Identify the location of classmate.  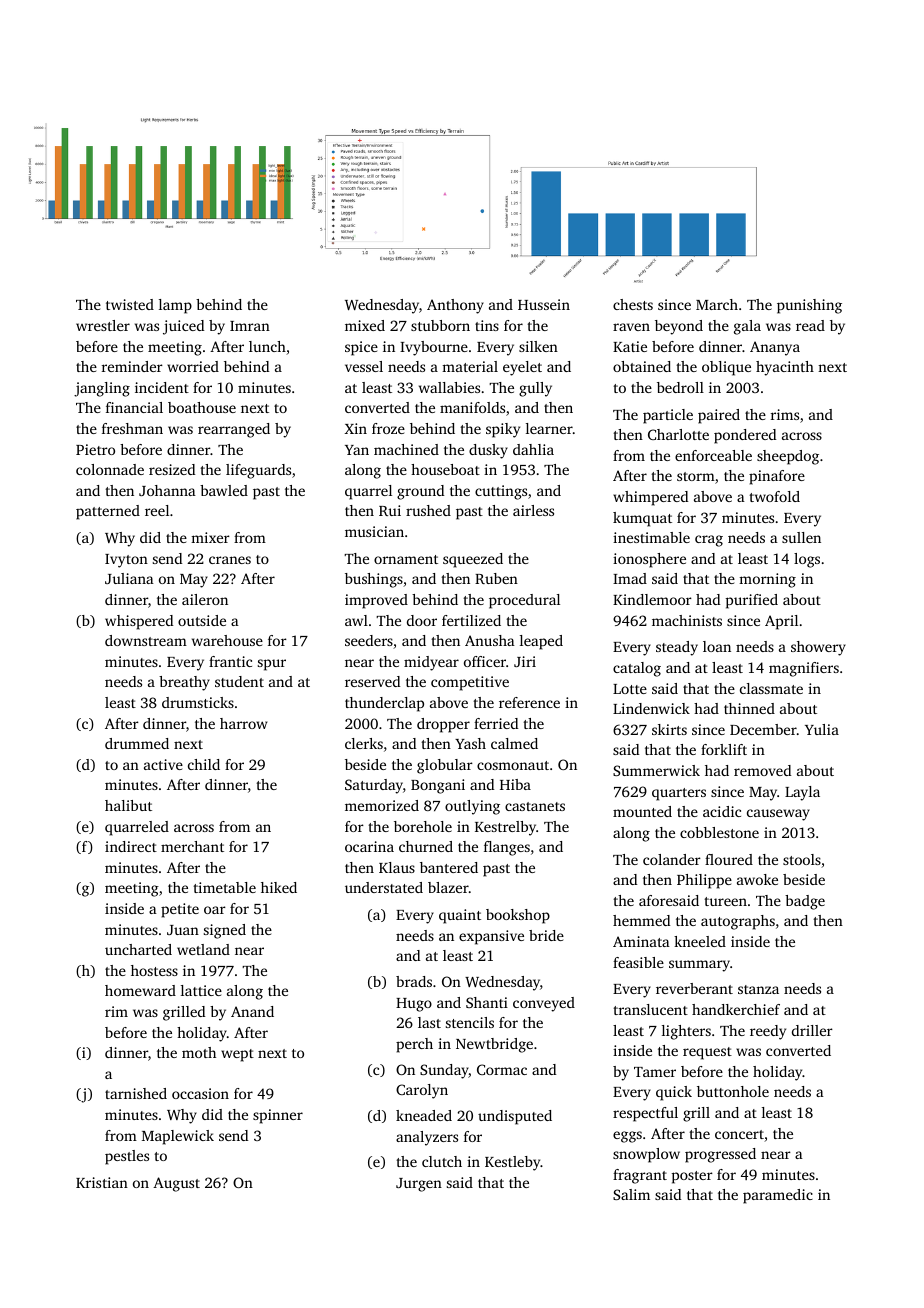
(771, 688).
